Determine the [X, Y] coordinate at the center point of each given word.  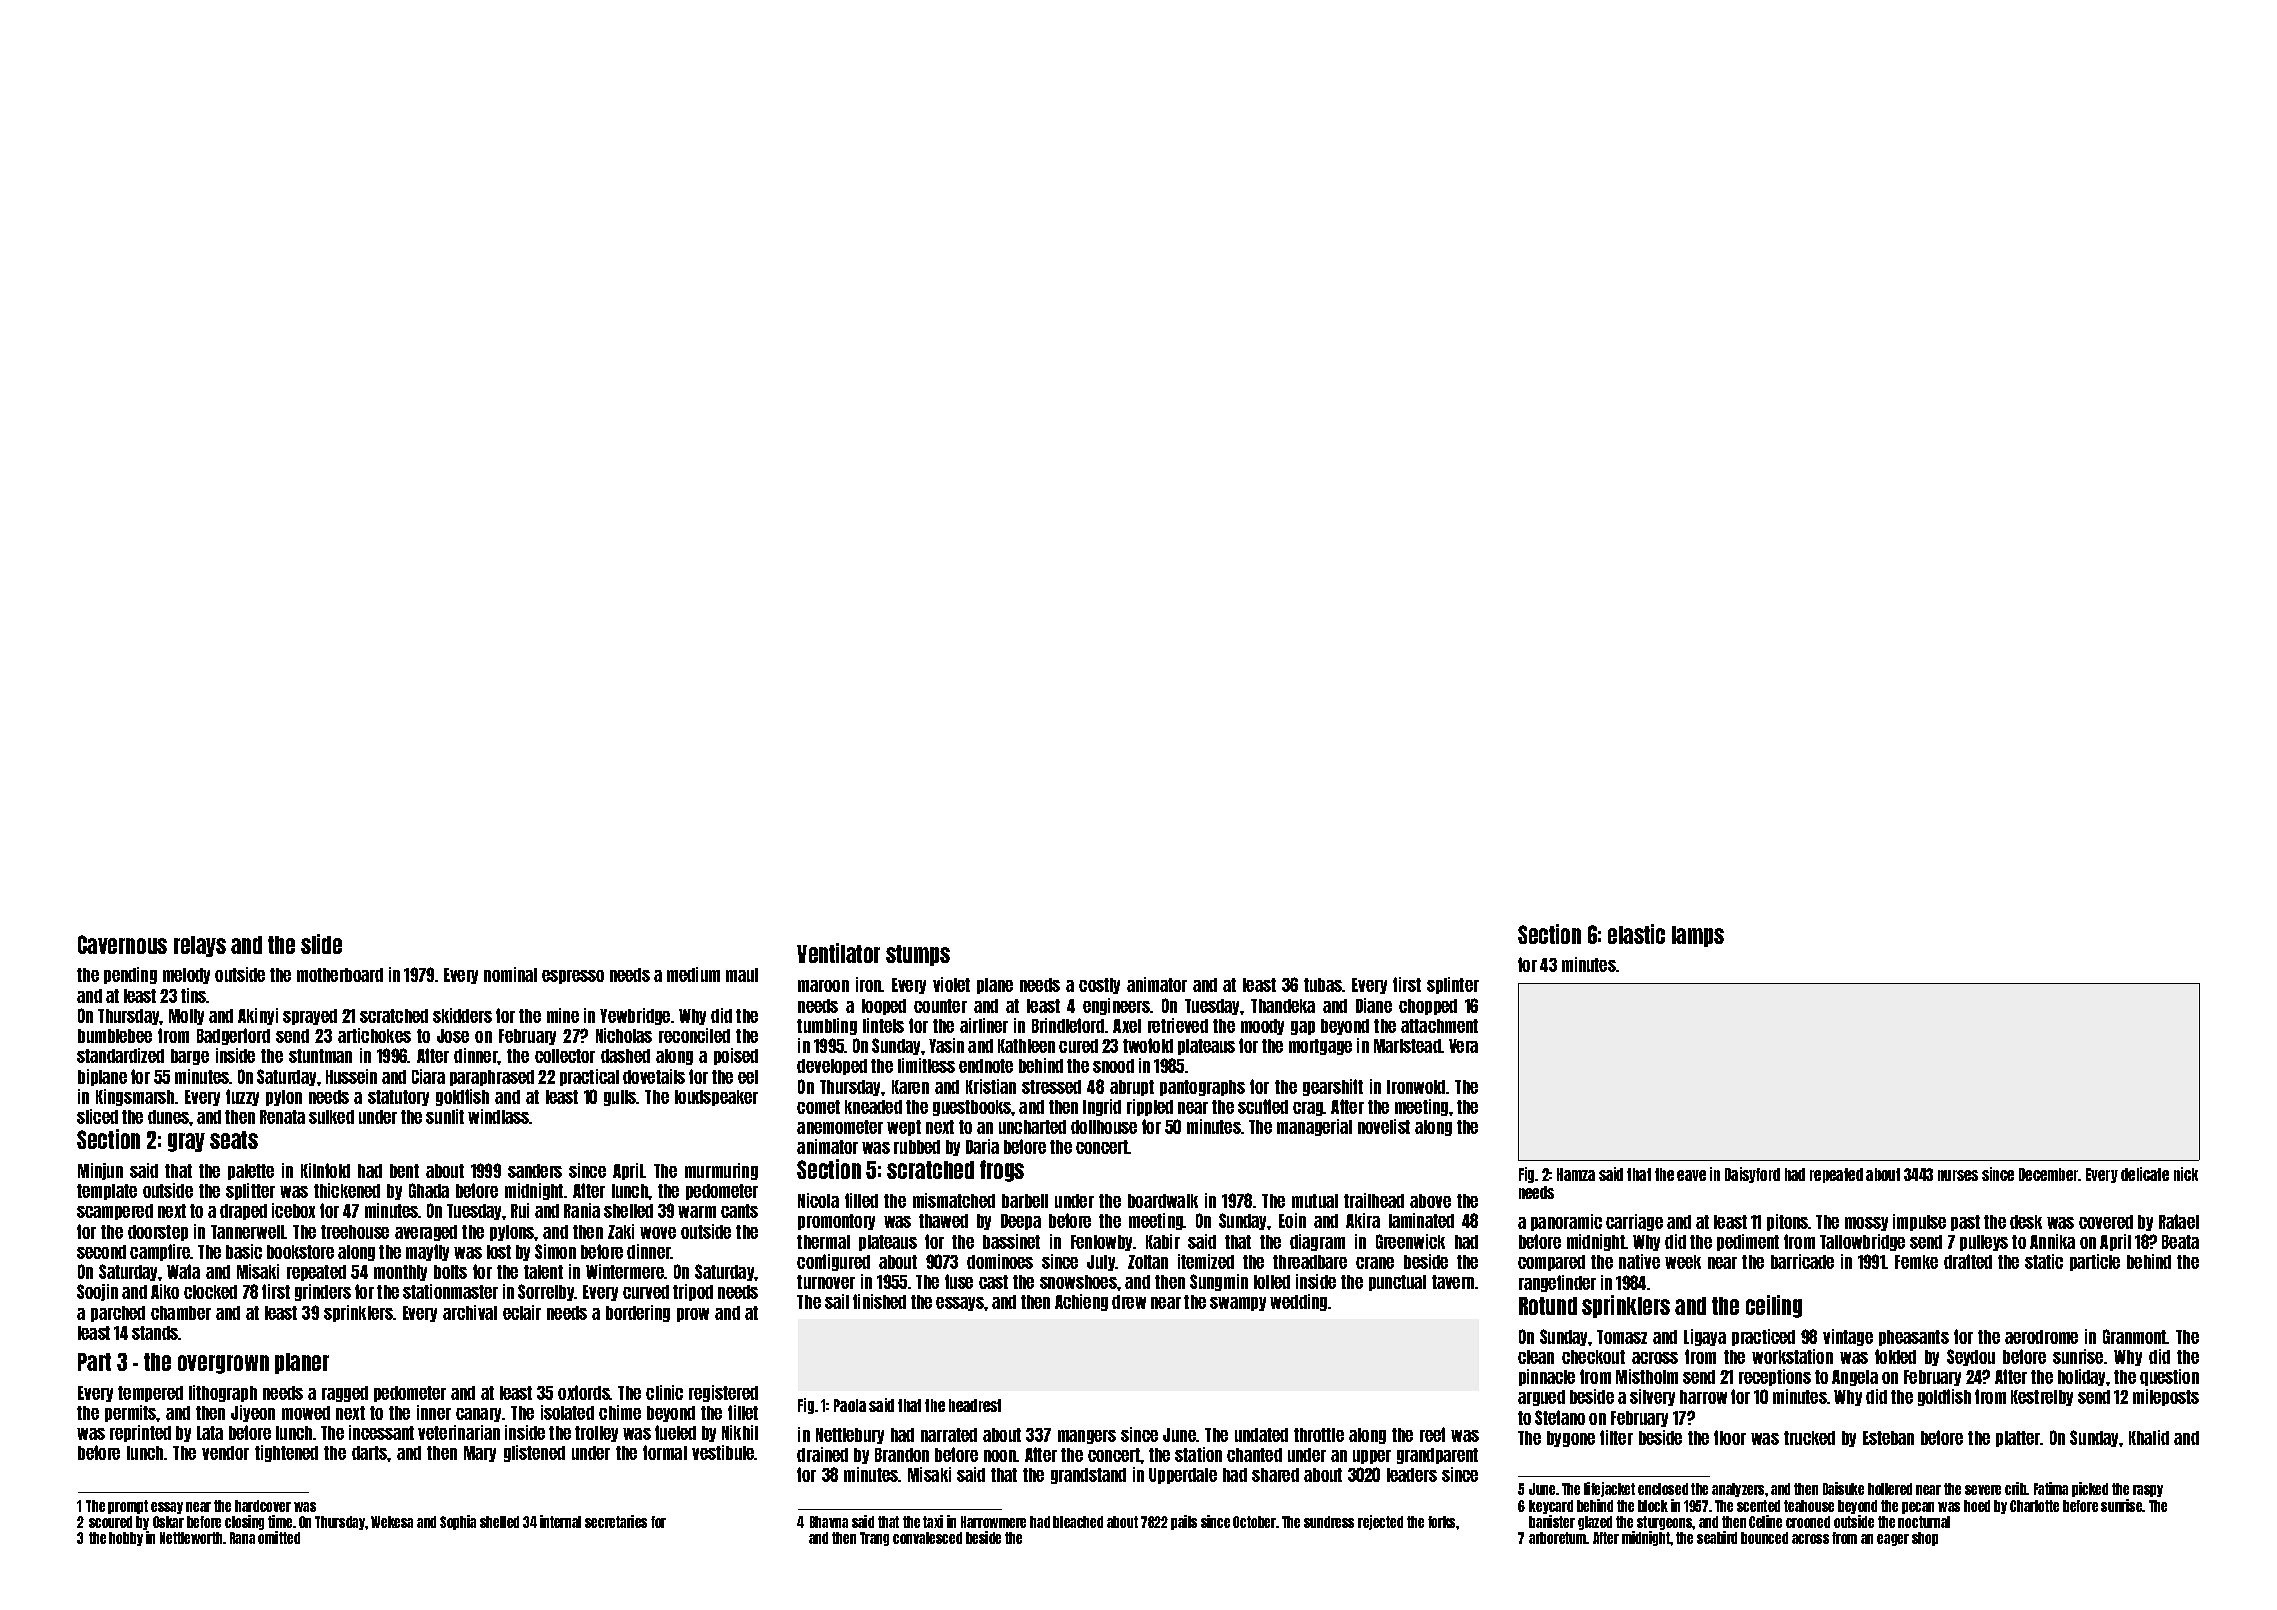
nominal [510, 974]
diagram [1317, 1242]
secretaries [616, 1521]
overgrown [223, 1364]
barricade [1802, 1261]
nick [2186, 1174]
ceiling [1774, 1306]
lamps [1698, 936]
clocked [210, 1292]
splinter [1453, 985]
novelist [1384, 1126]
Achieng [1081, 1302]
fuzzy [242, 1097]
